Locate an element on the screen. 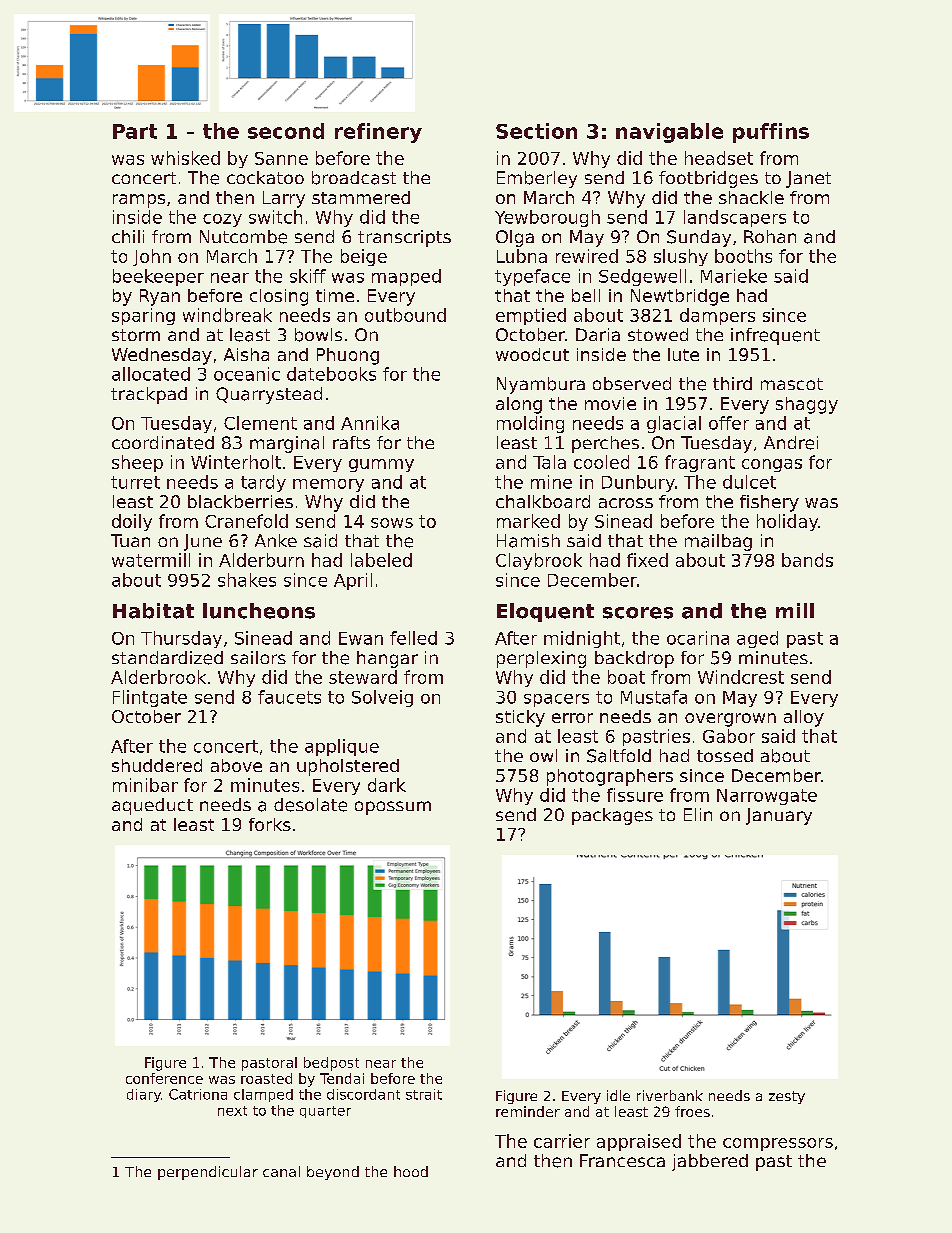  sailors is located at coordinates (258, 657).
